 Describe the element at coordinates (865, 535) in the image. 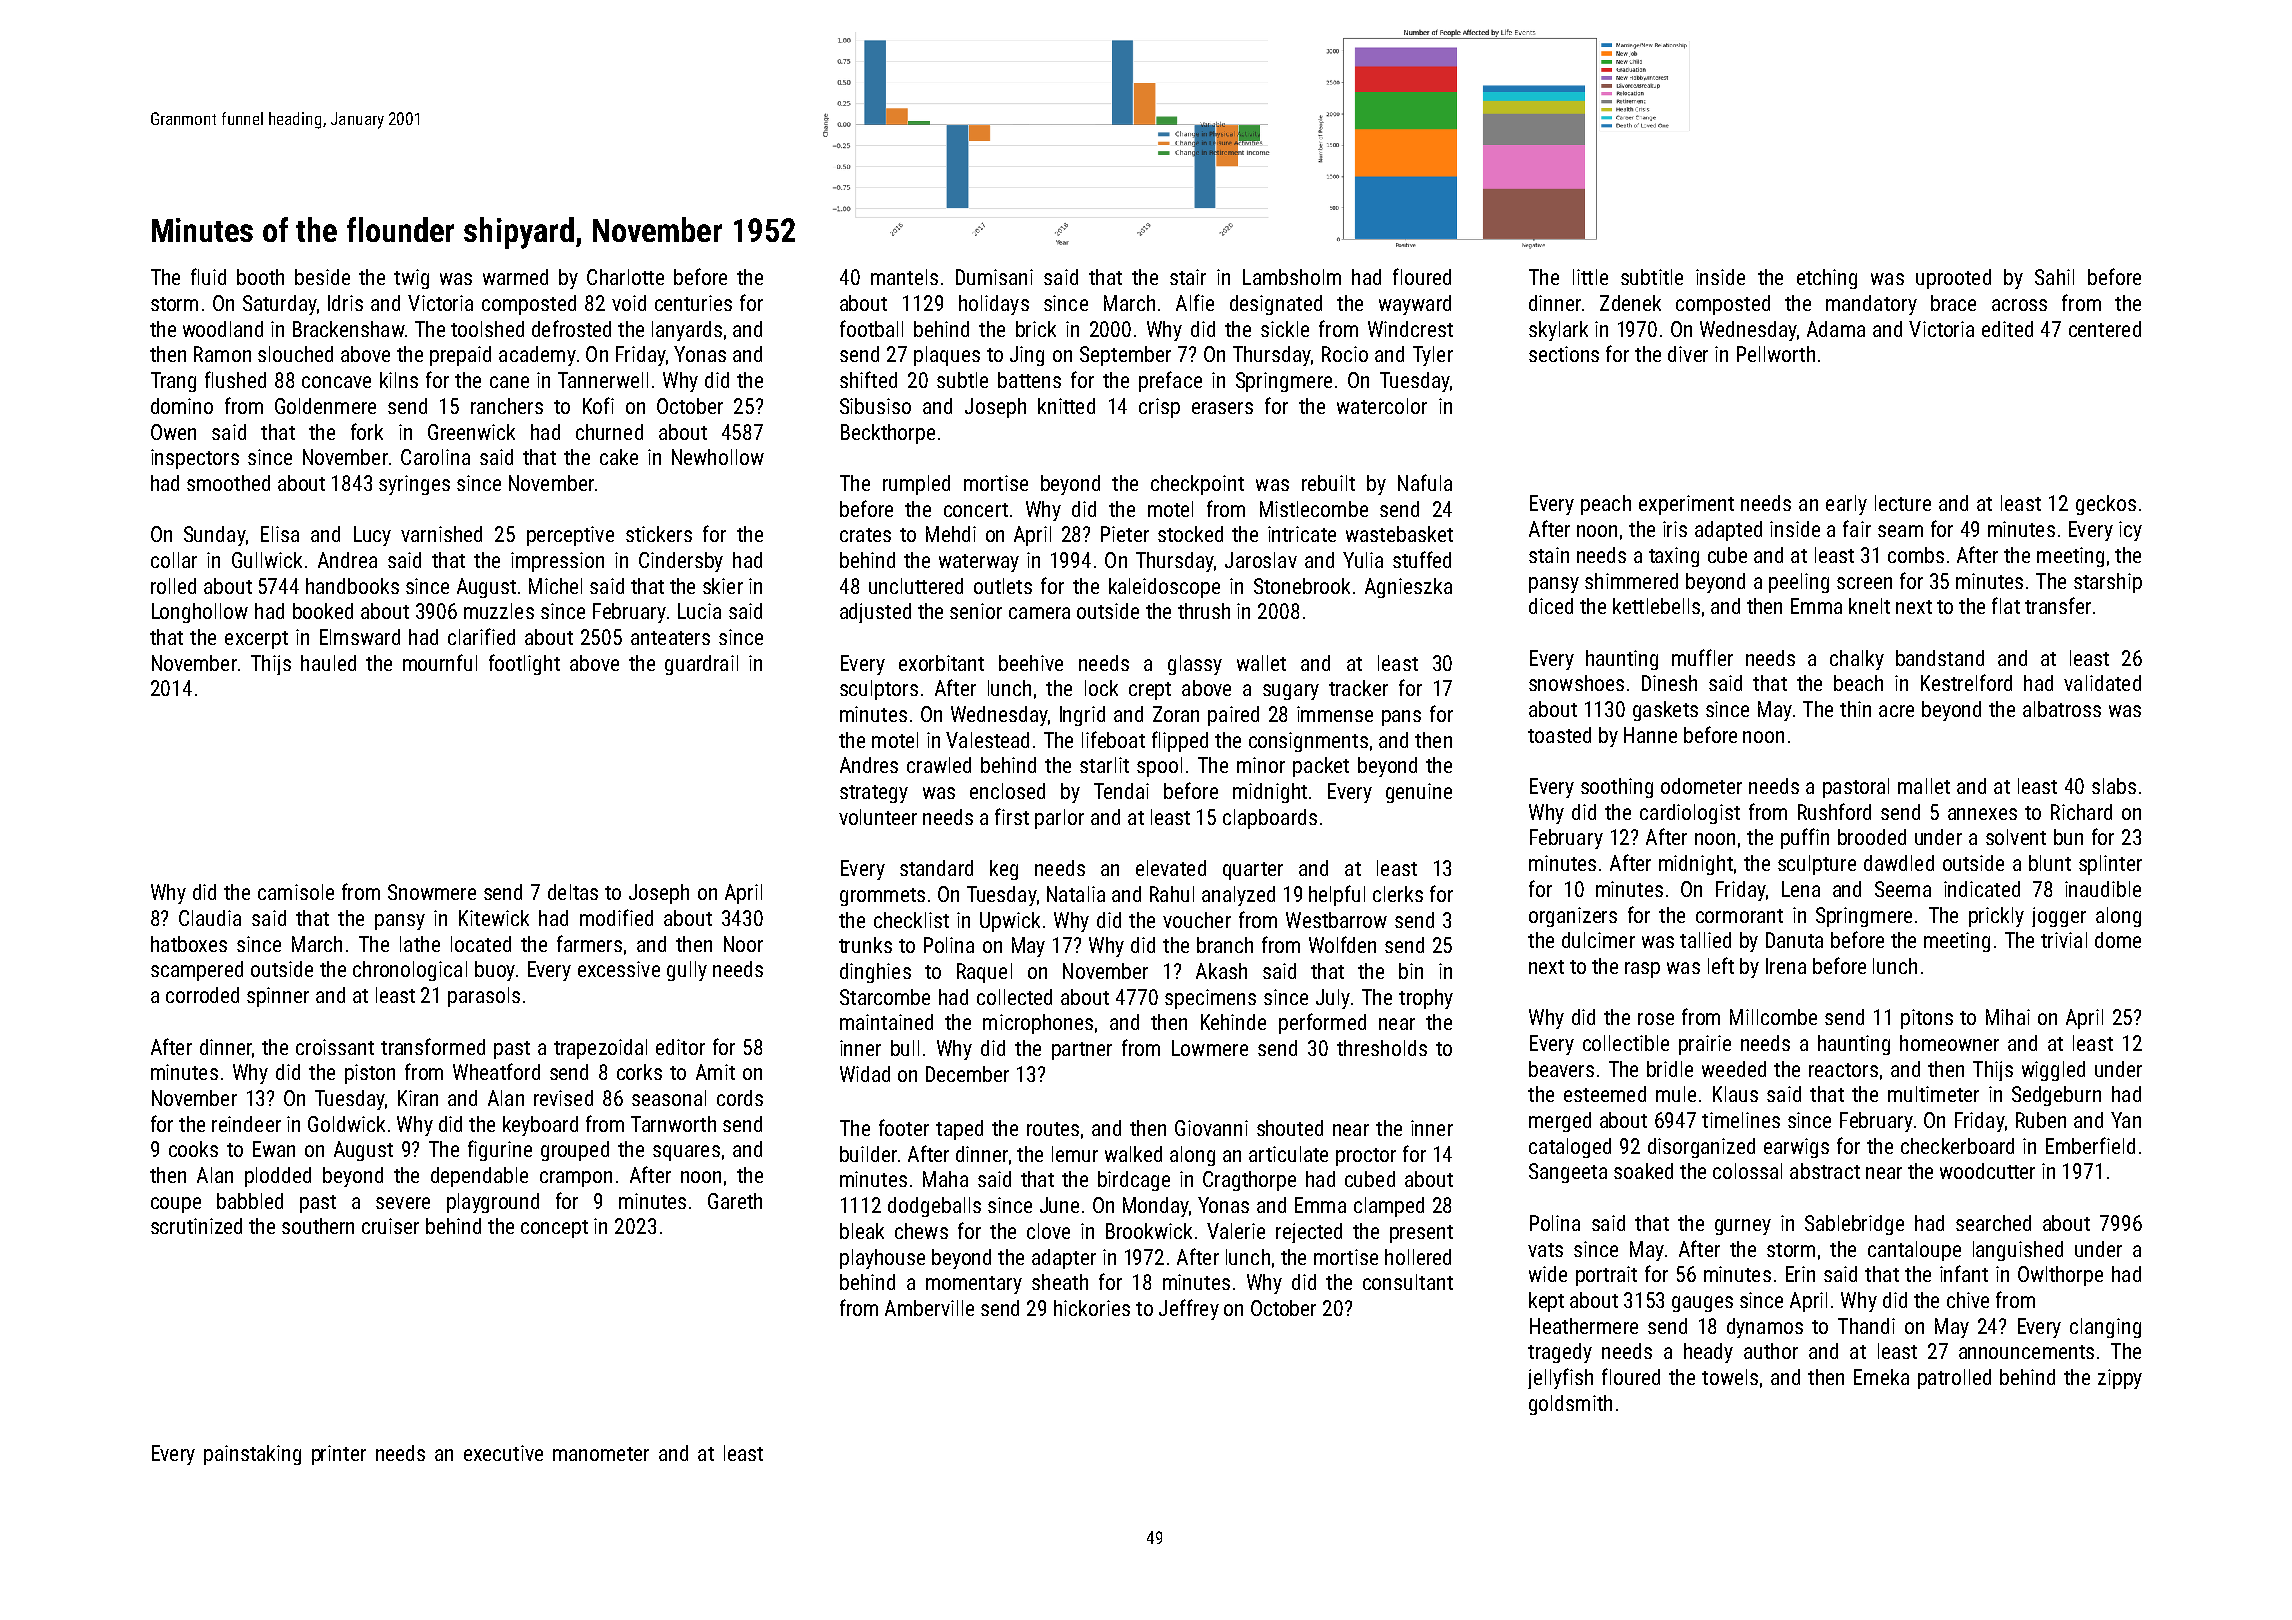

I see `crates` at that location.
